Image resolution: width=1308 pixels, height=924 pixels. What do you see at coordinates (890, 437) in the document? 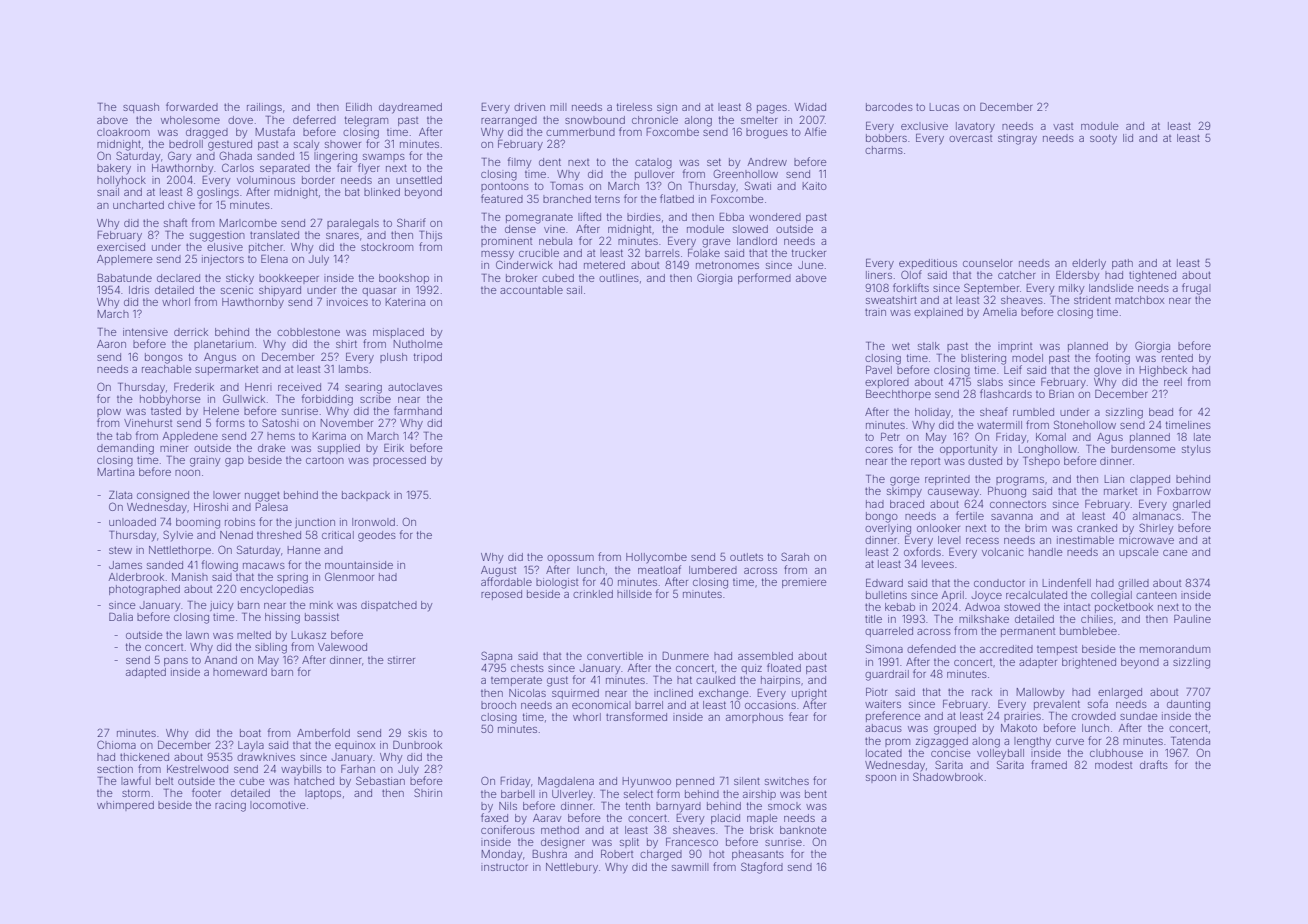
I see `Petr` at bounding box center [890, 437].
